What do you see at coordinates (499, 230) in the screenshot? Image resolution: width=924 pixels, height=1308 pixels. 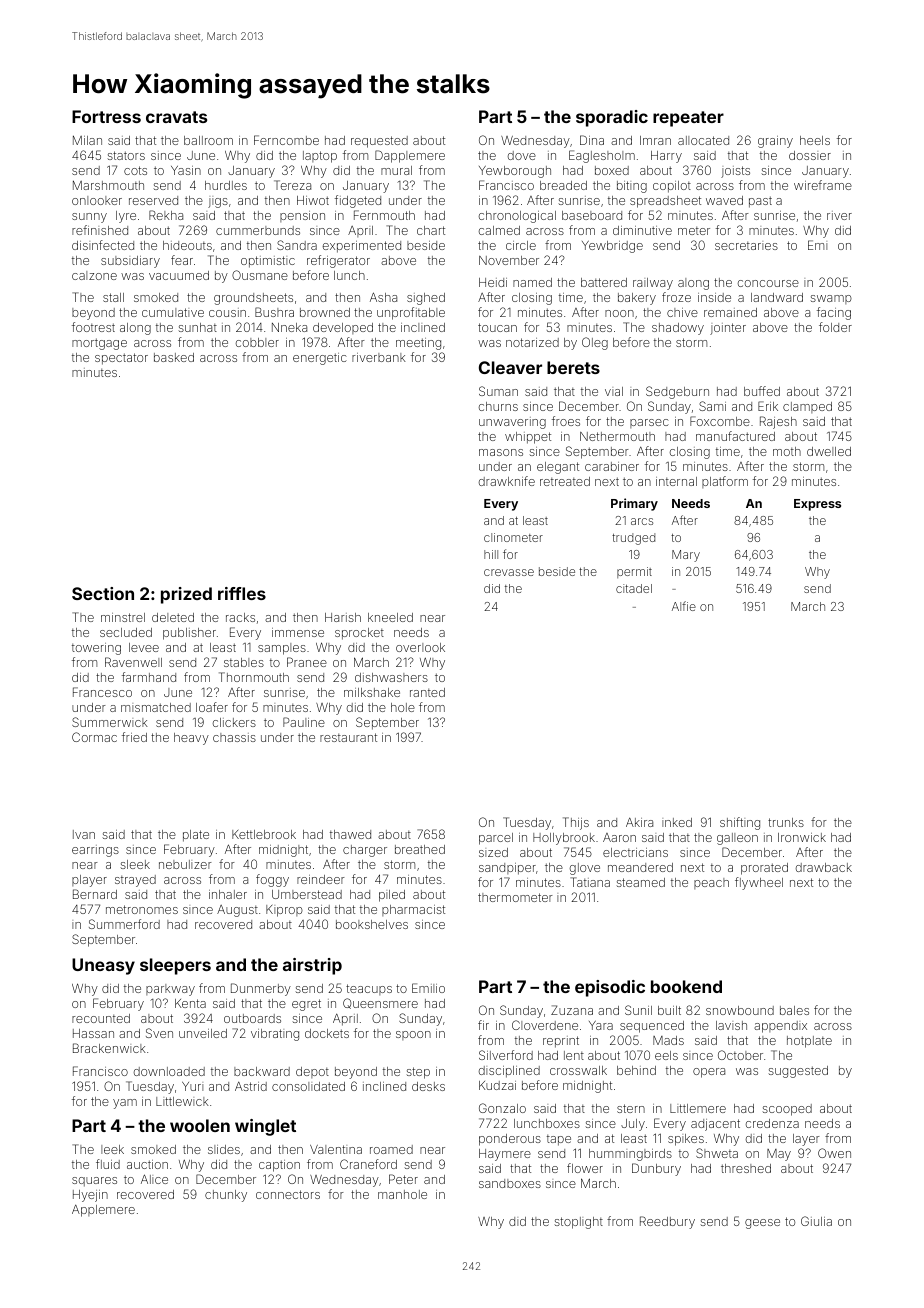 I see `calmed` at bounding box center [499, 230].
